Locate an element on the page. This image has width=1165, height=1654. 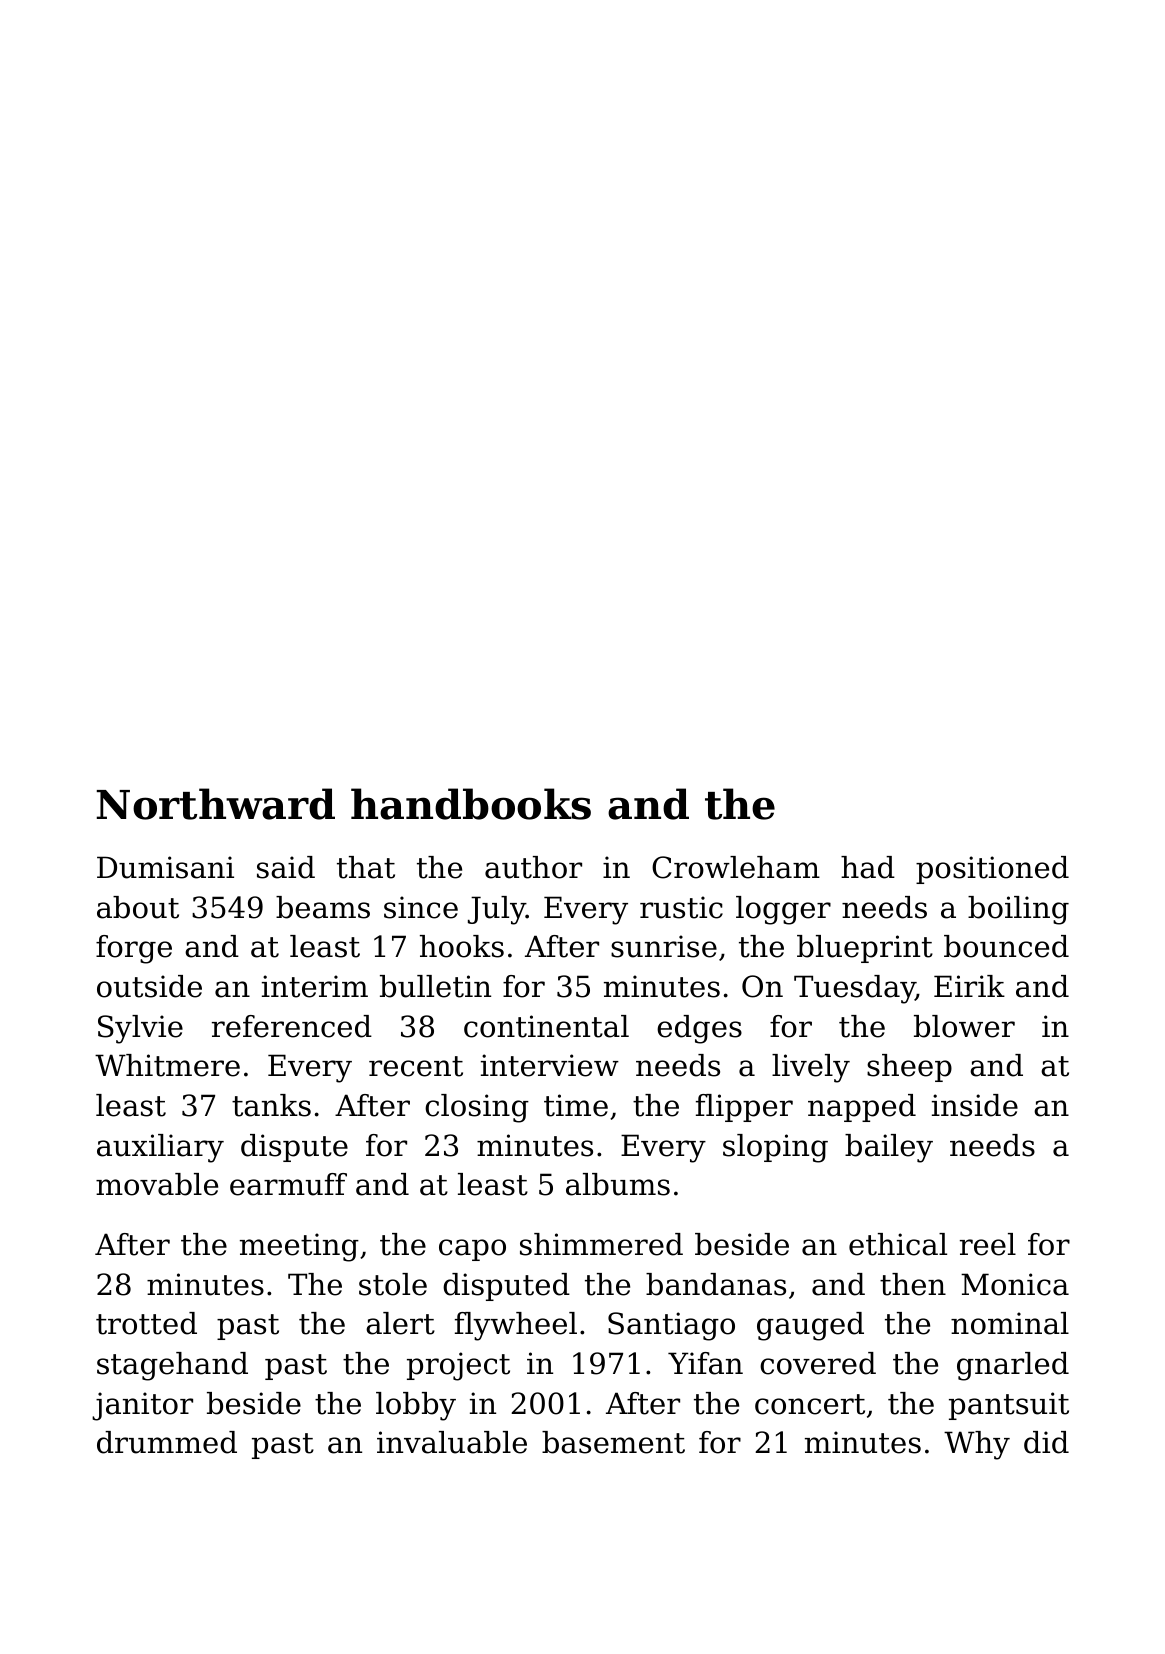
sloping is located at coordinates (775, 1148).
